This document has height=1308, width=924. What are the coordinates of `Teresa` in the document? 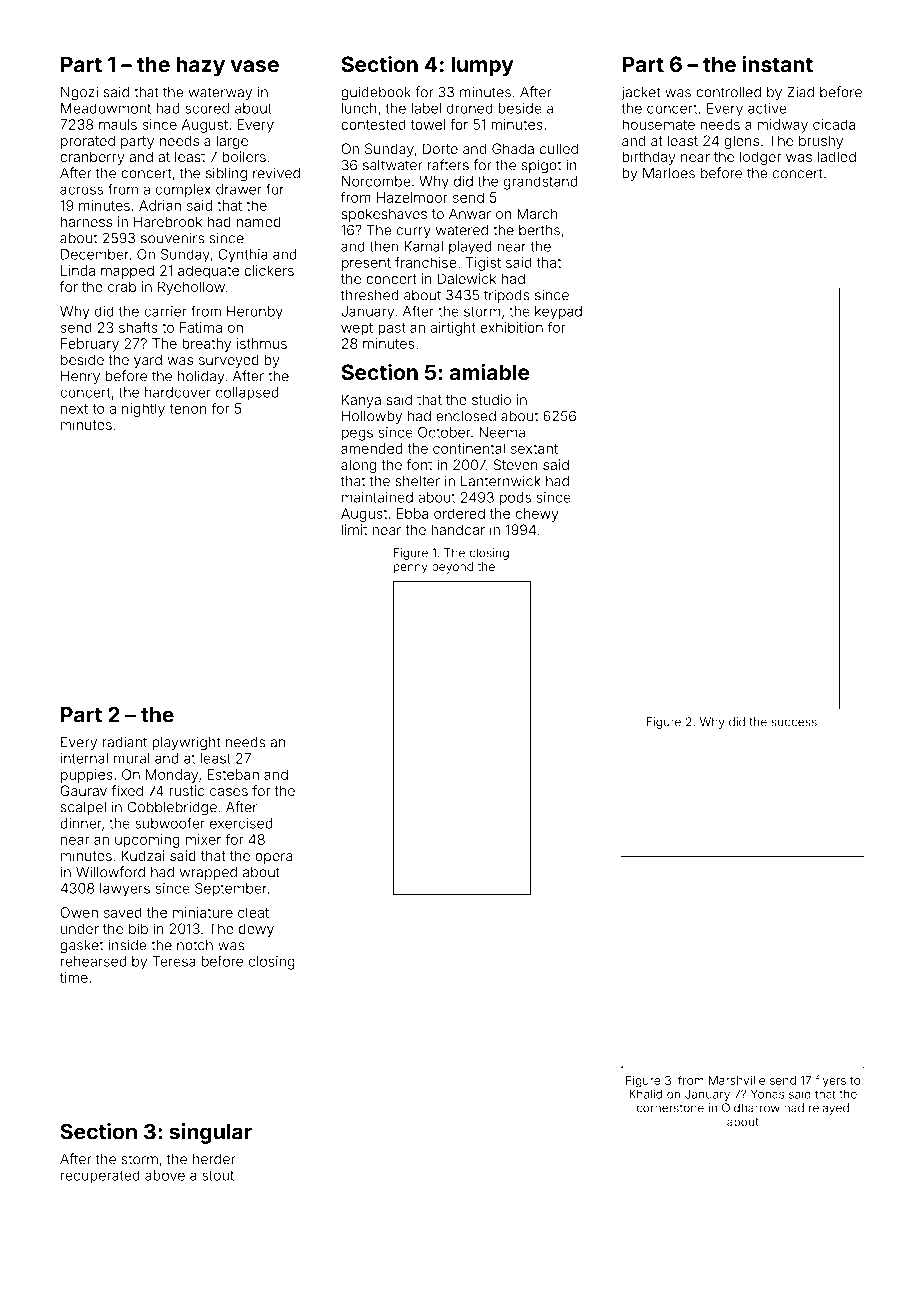 It's located at (174, 961).
